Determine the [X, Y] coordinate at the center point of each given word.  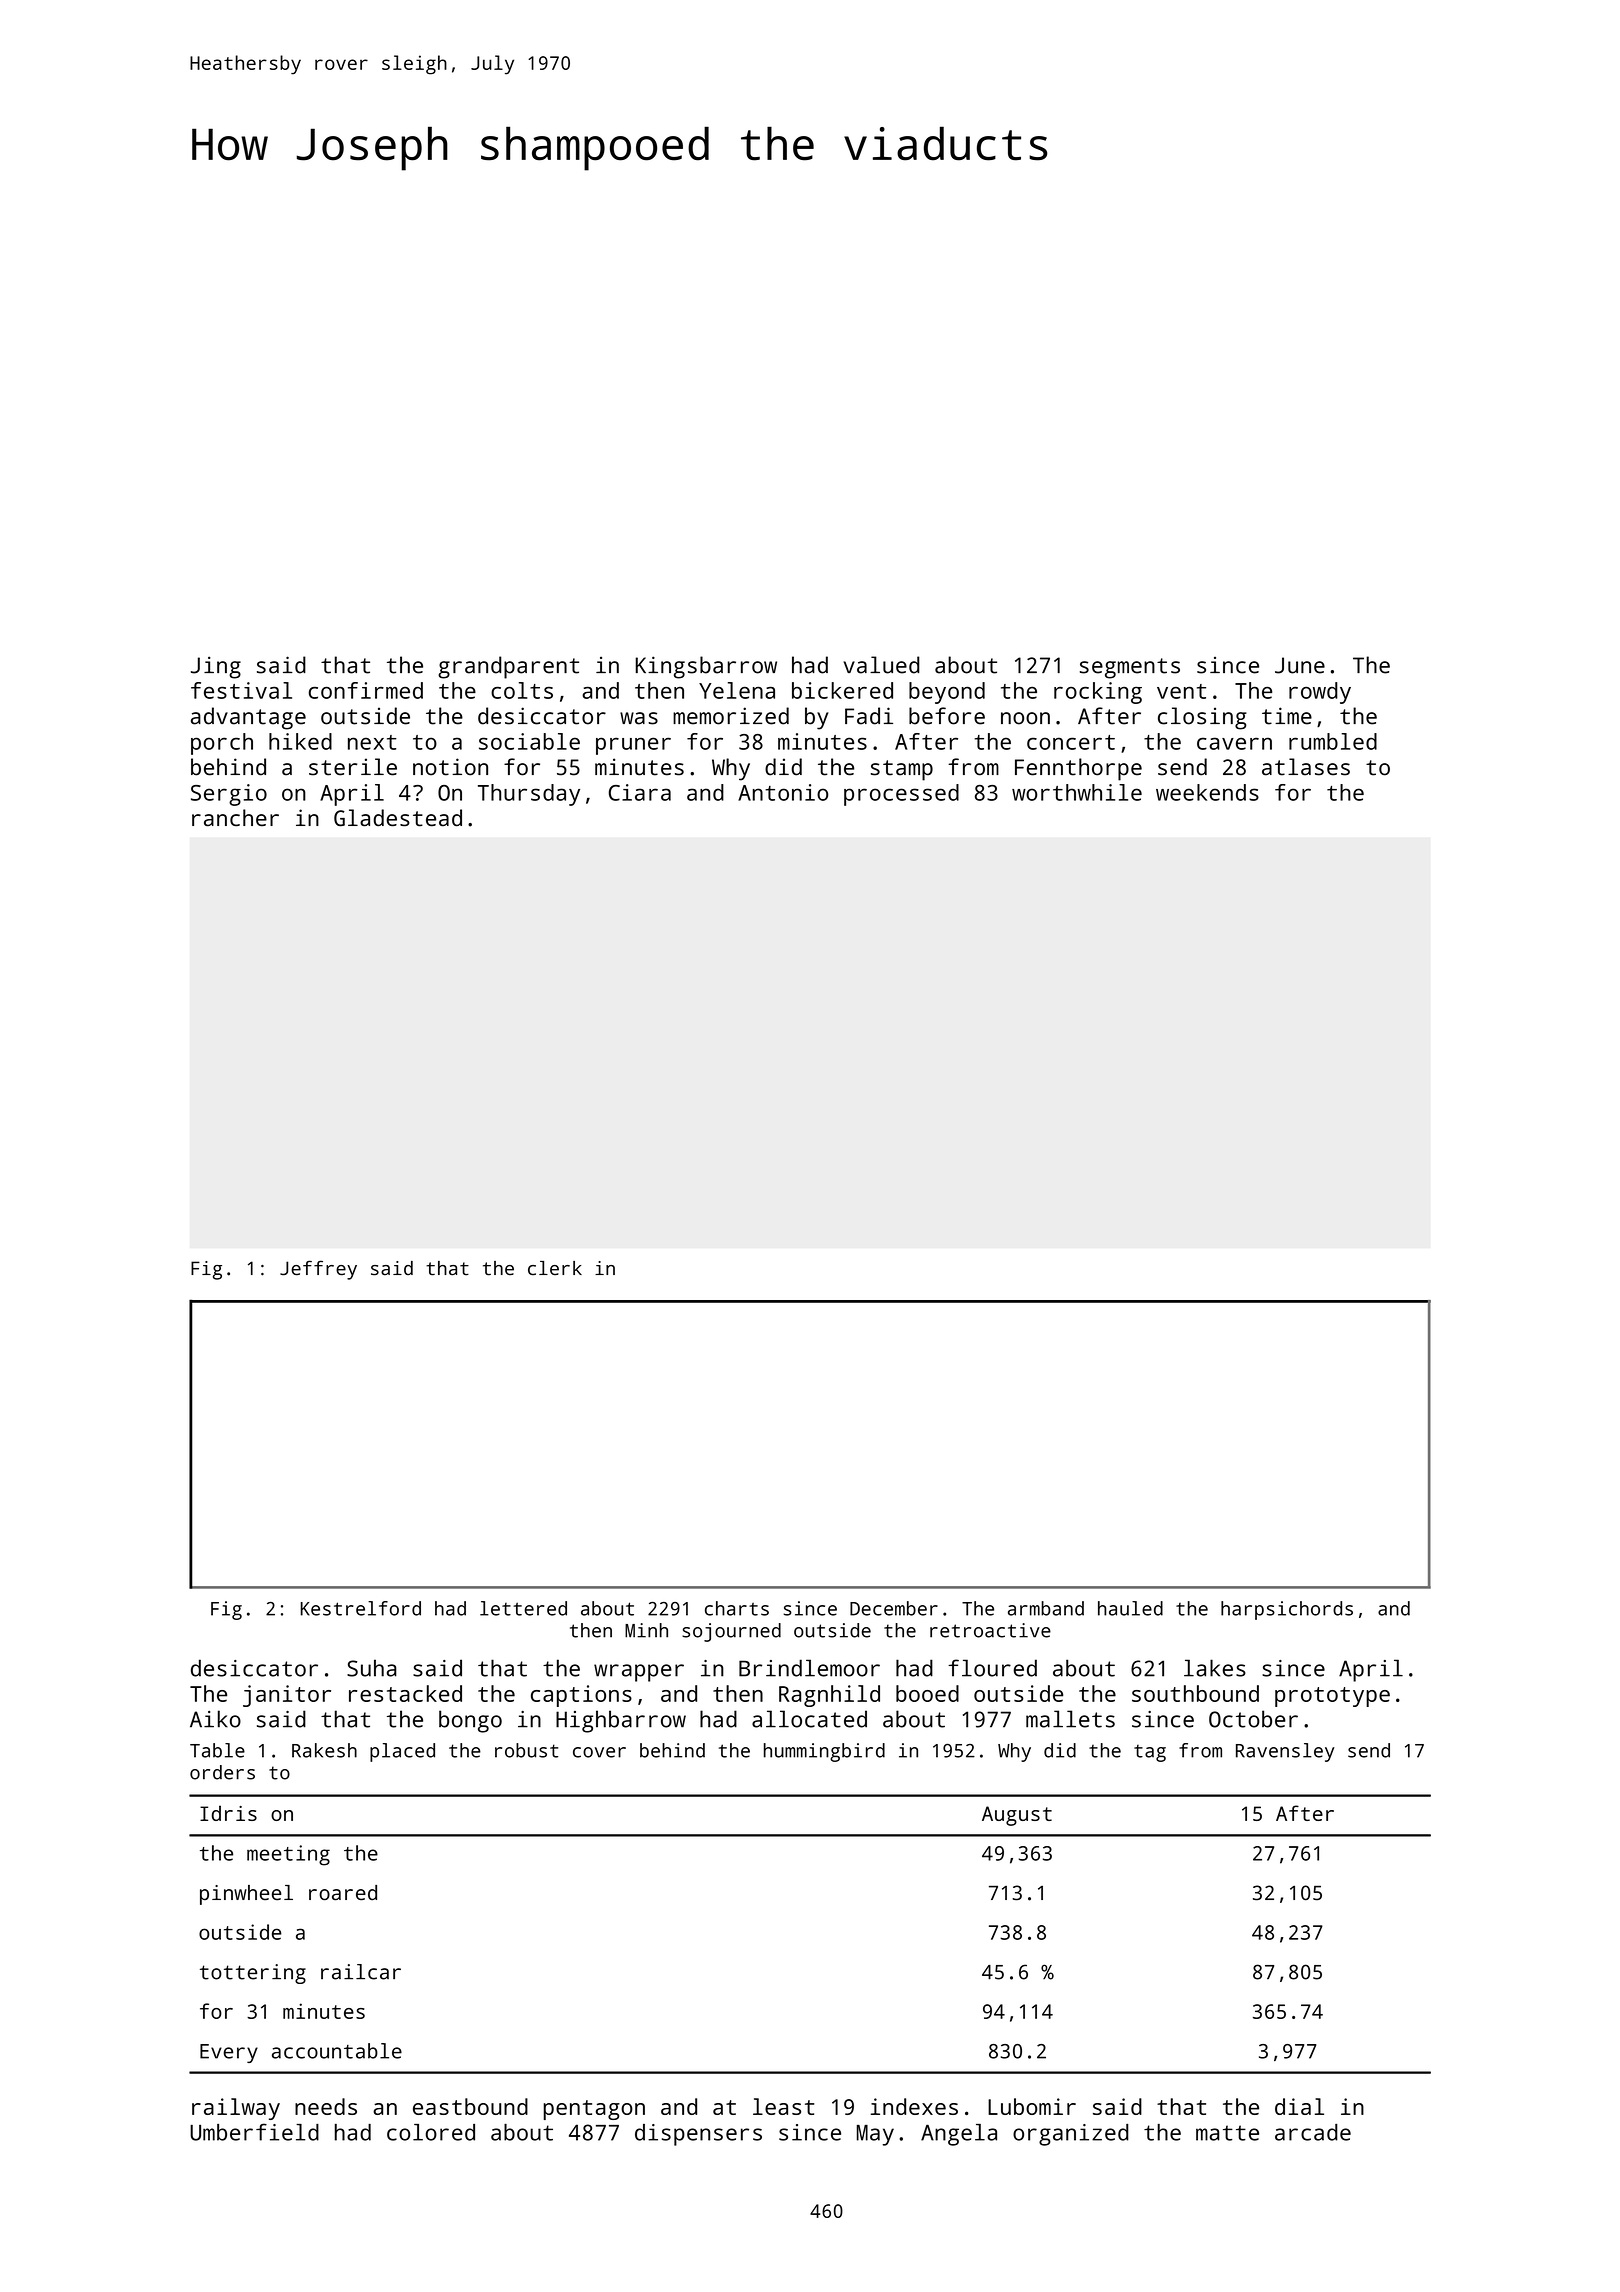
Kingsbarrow [706, 667]
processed [901, 795]
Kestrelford [361, 1608]
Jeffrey [318, 1270]
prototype [1332, 1697]
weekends [1207, 792]
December [894, 1608]
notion [450, 767]
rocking [1098, 693]
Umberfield [254, 2132]
